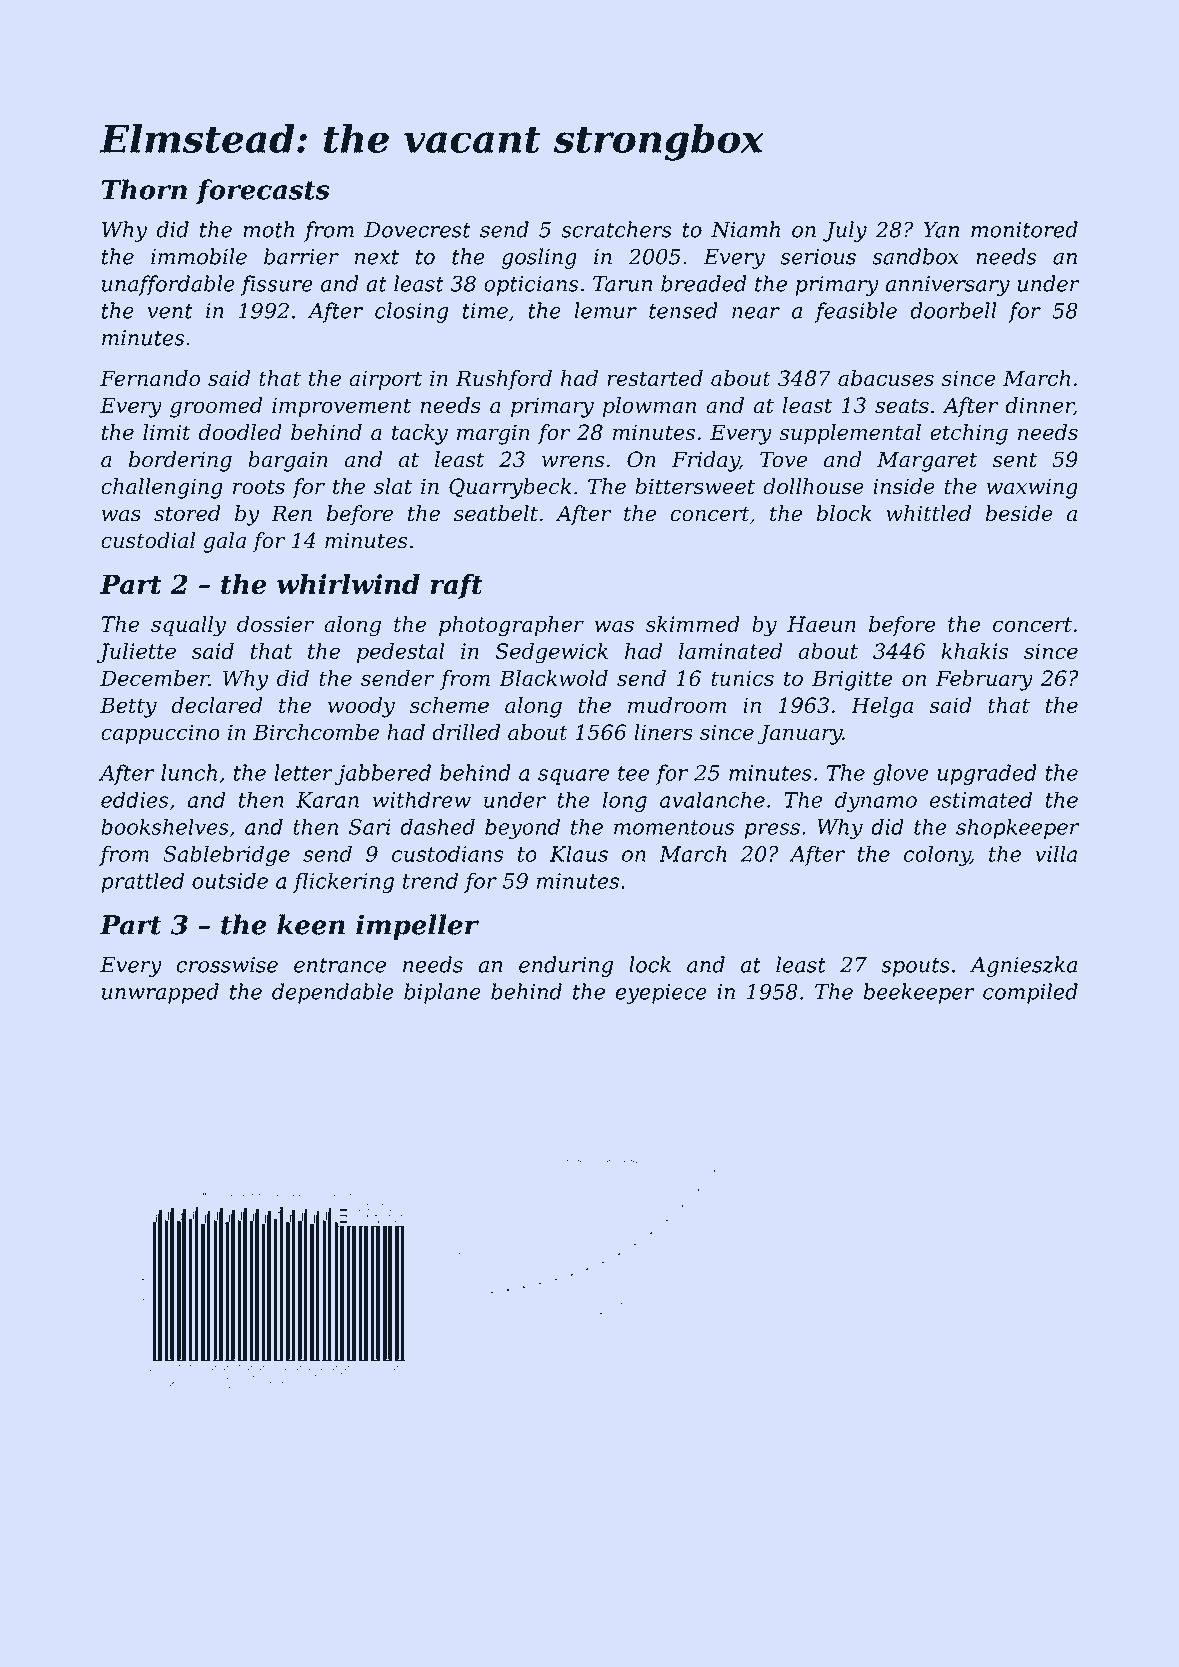 This screenshot has width=1179, height=1667. What do you see at coordinates (144, 189) in the screenshot?
I see `Thorn` at bounding box center [144, 189].
